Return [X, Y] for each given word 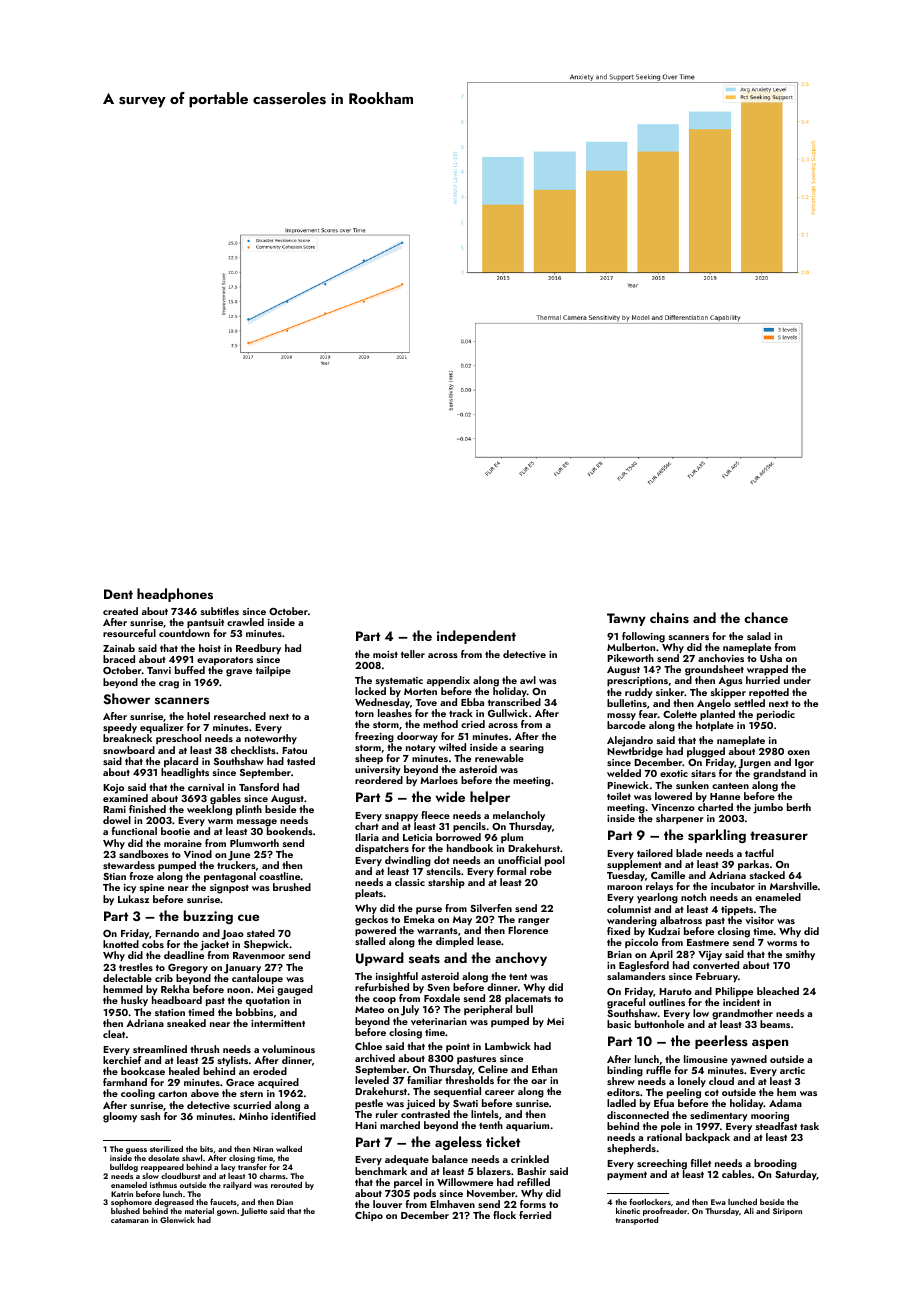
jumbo [768, 808]
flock [504, 1215]
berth [799, 807]
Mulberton [631, 647]
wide [450, 796]
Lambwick [508, 1046]
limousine [706, 1059]
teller [413, 654]
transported [636, 1221]
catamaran [130, 1220]
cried [473, 724]
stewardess [129, 865]
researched [240, 716]
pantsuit [205, 623]
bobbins [254, 1012]
